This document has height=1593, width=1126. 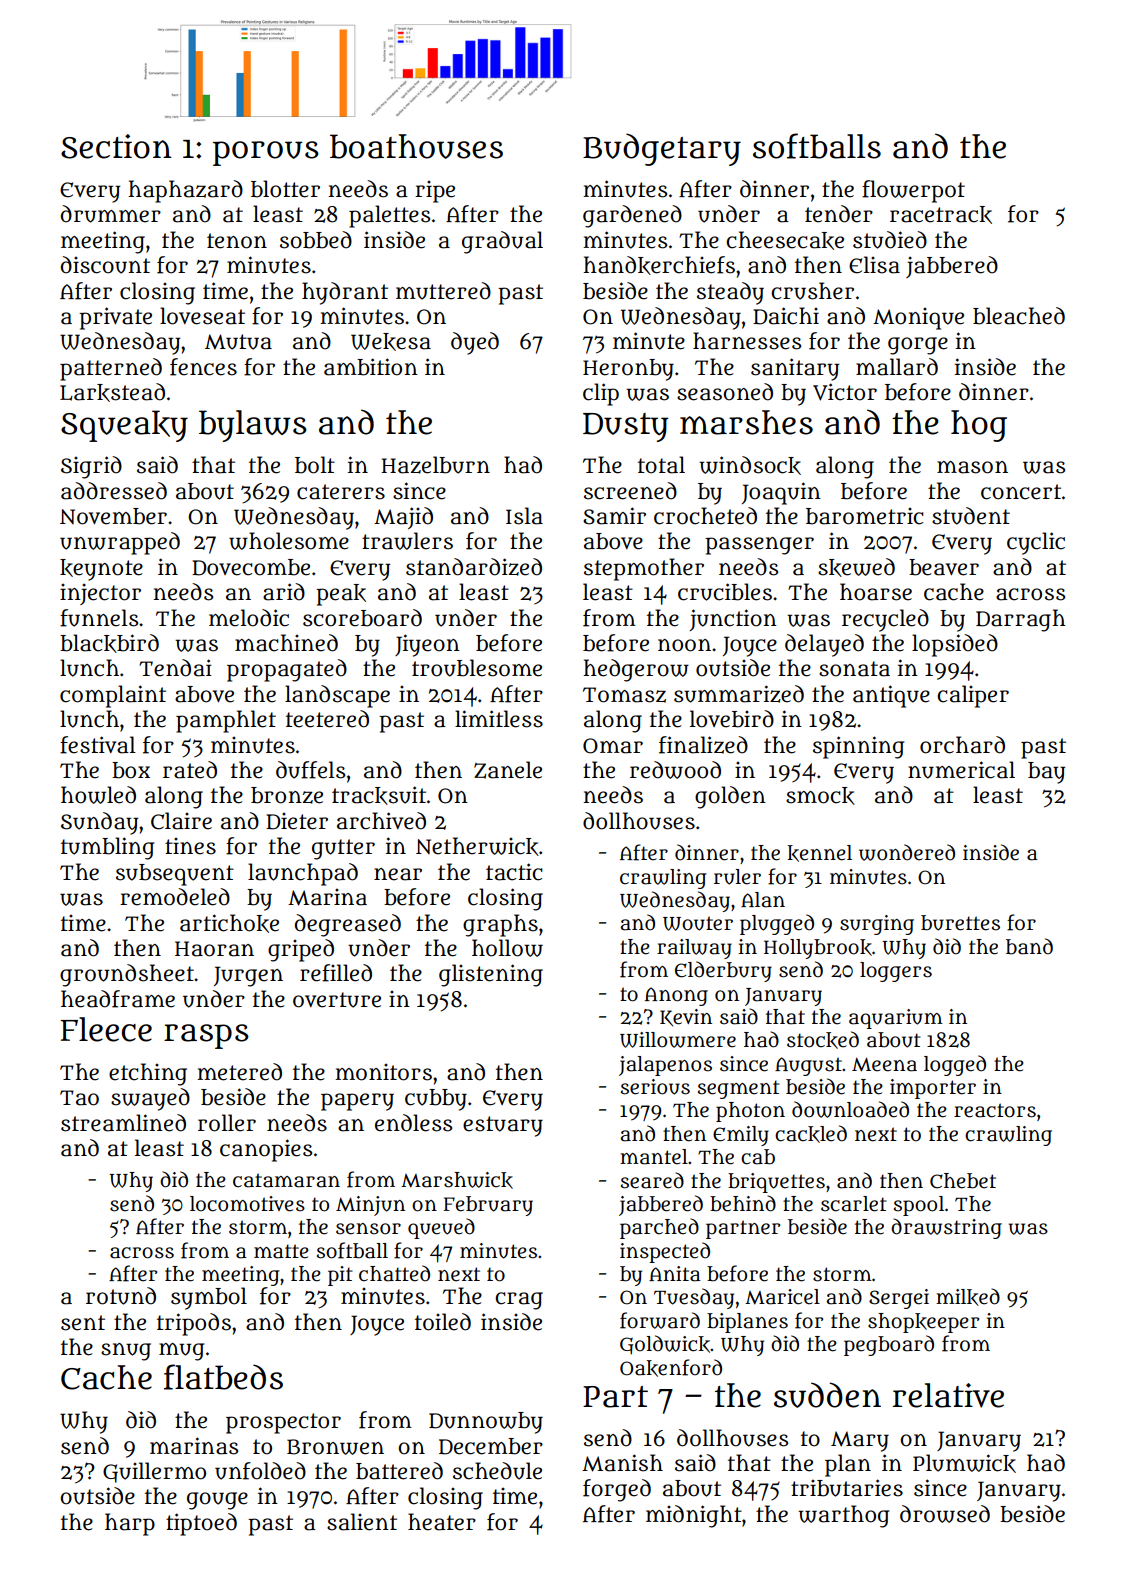 What do you see at coordinates (283, 1423) in the document?
I see `prospector` at bounding box center [283, 1423].
